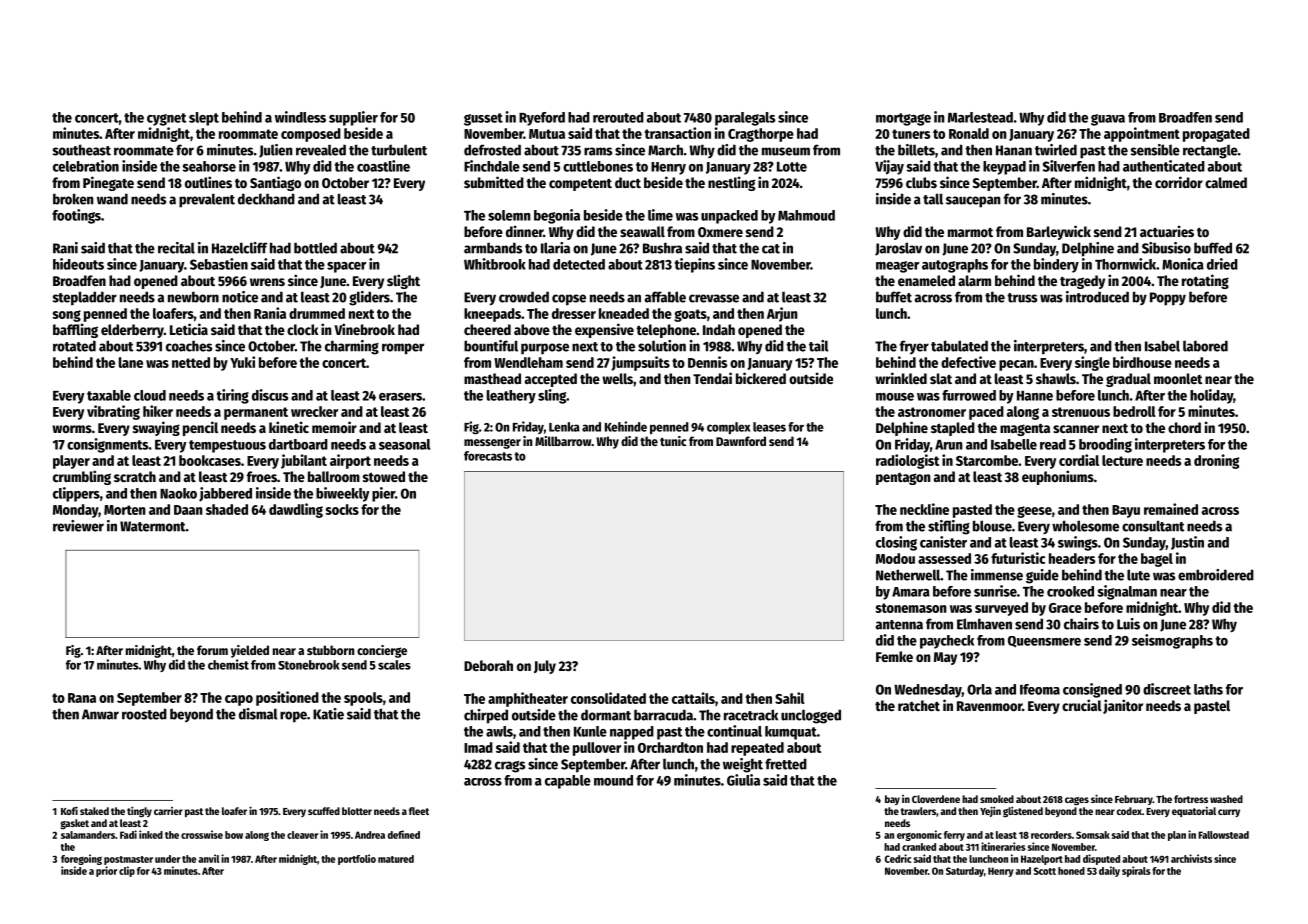 Image resolution: width=1308 pixels, height=924 pixels. I want to click on propagated, so click(1216, 135).
